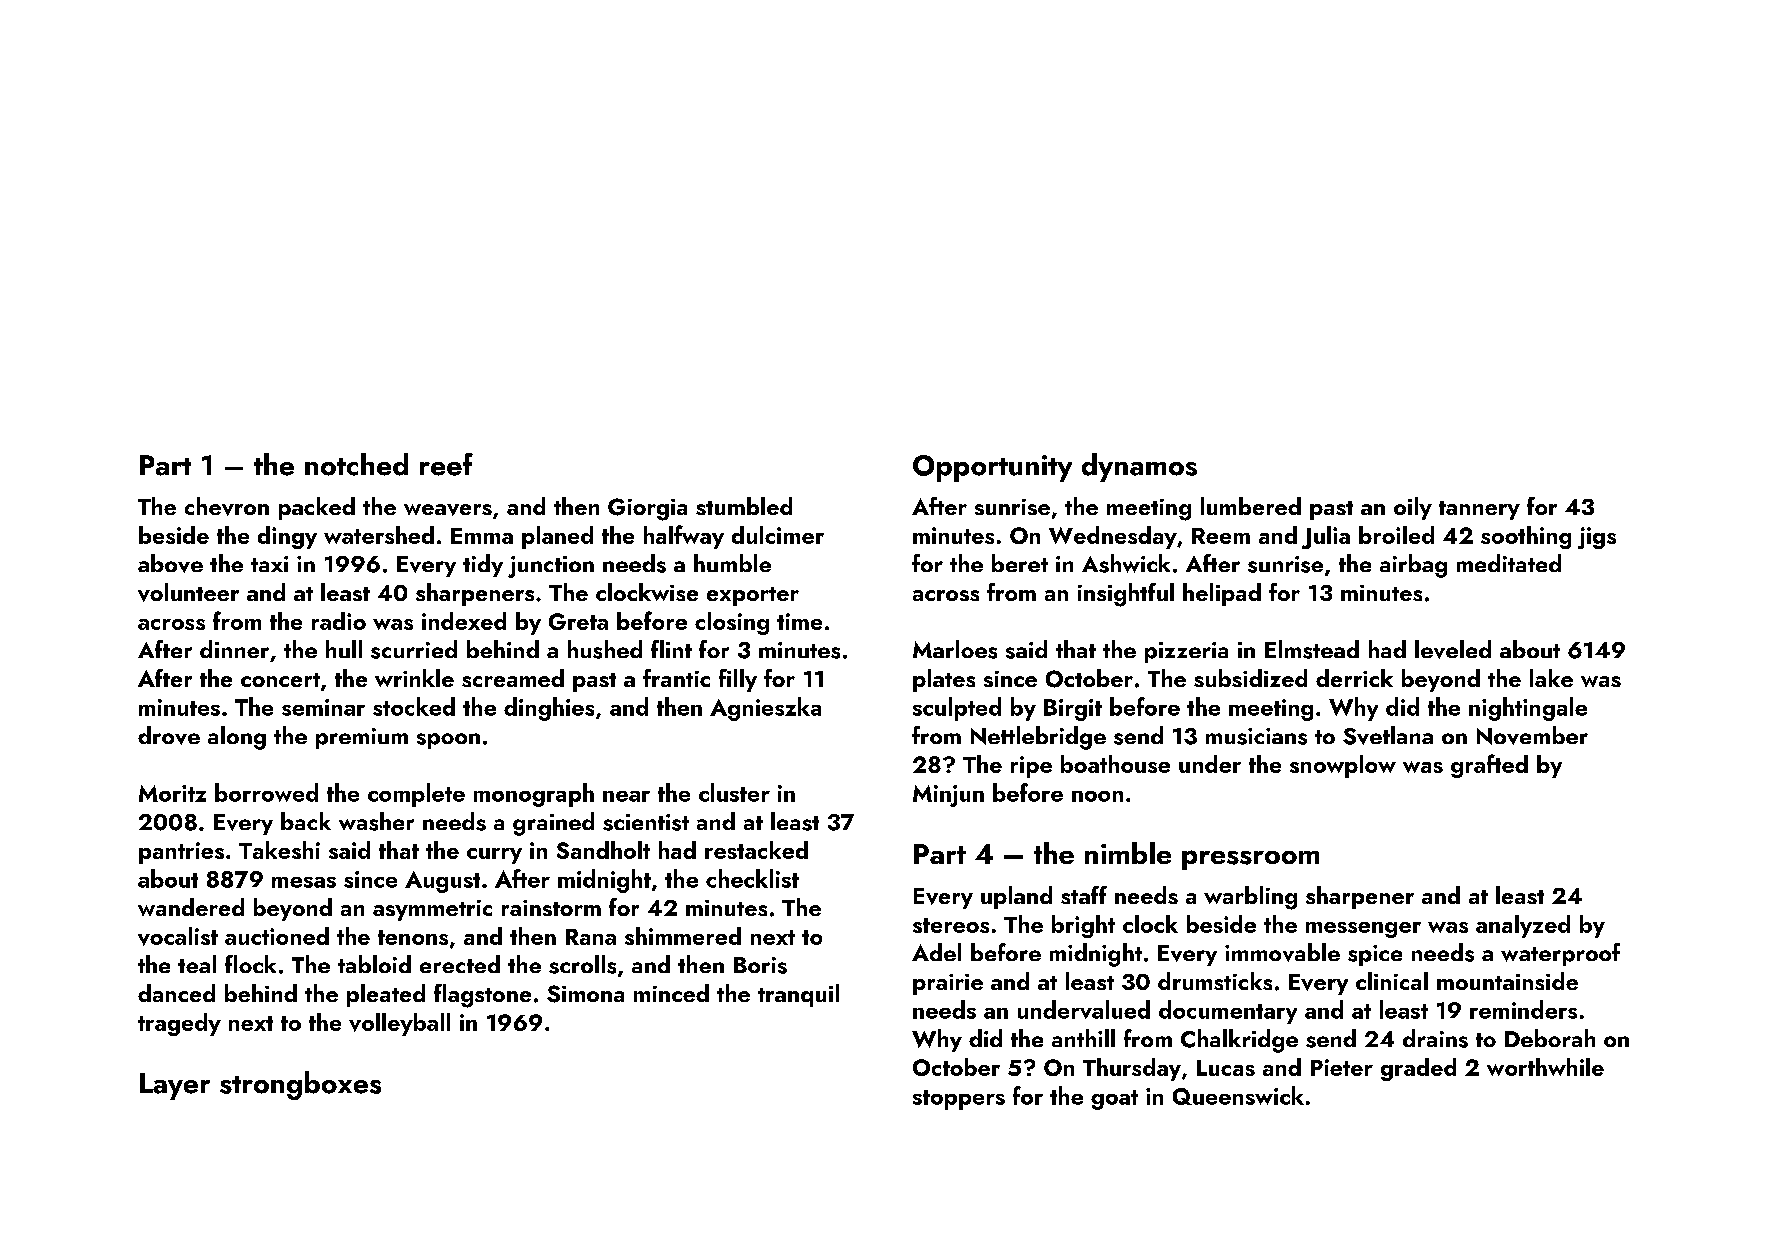  I want to click on Opportunity, so click(992, 468).
